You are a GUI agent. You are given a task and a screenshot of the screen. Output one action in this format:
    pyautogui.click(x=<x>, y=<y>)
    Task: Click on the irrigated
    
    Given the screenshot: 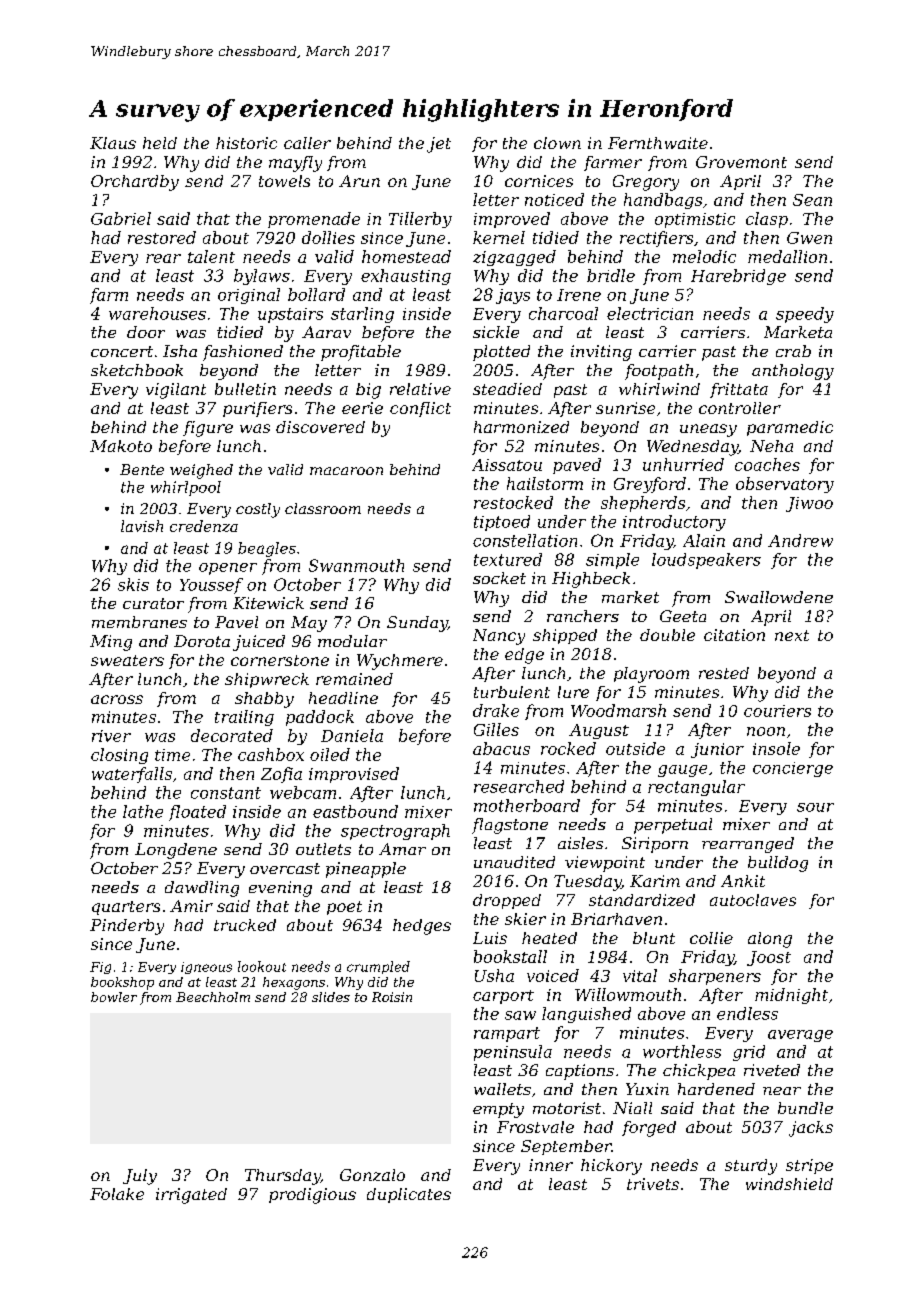 What is the action you would take?
    pyautogui.click(x=191, y=1196)
